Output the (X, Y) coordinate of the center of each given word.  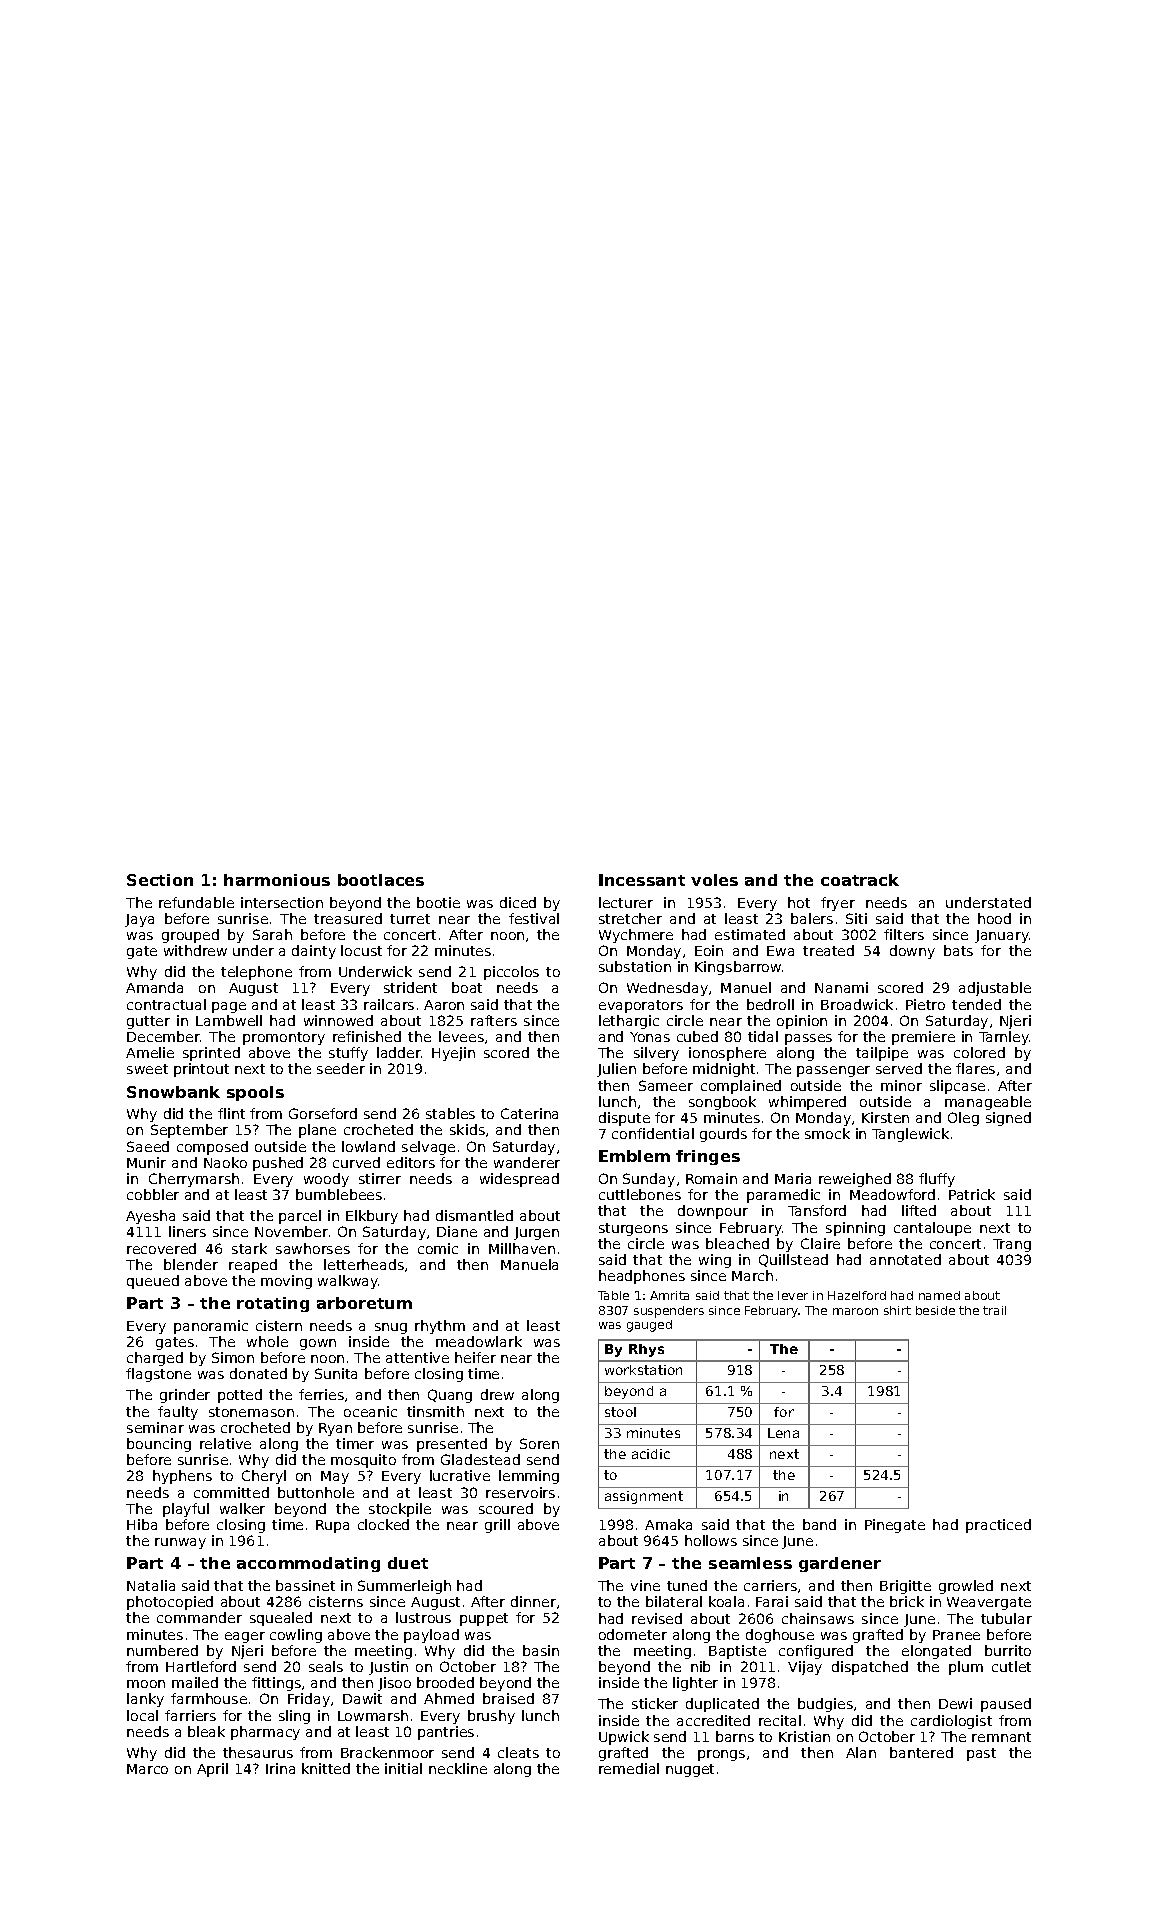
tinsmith (435, 1411)
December (163, 1036)
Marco (147, 1769)
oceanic (370, 1411)
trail (994, 1310)
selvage (428, 1148)
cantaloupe (932, 1229)
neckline (458, 1768)
